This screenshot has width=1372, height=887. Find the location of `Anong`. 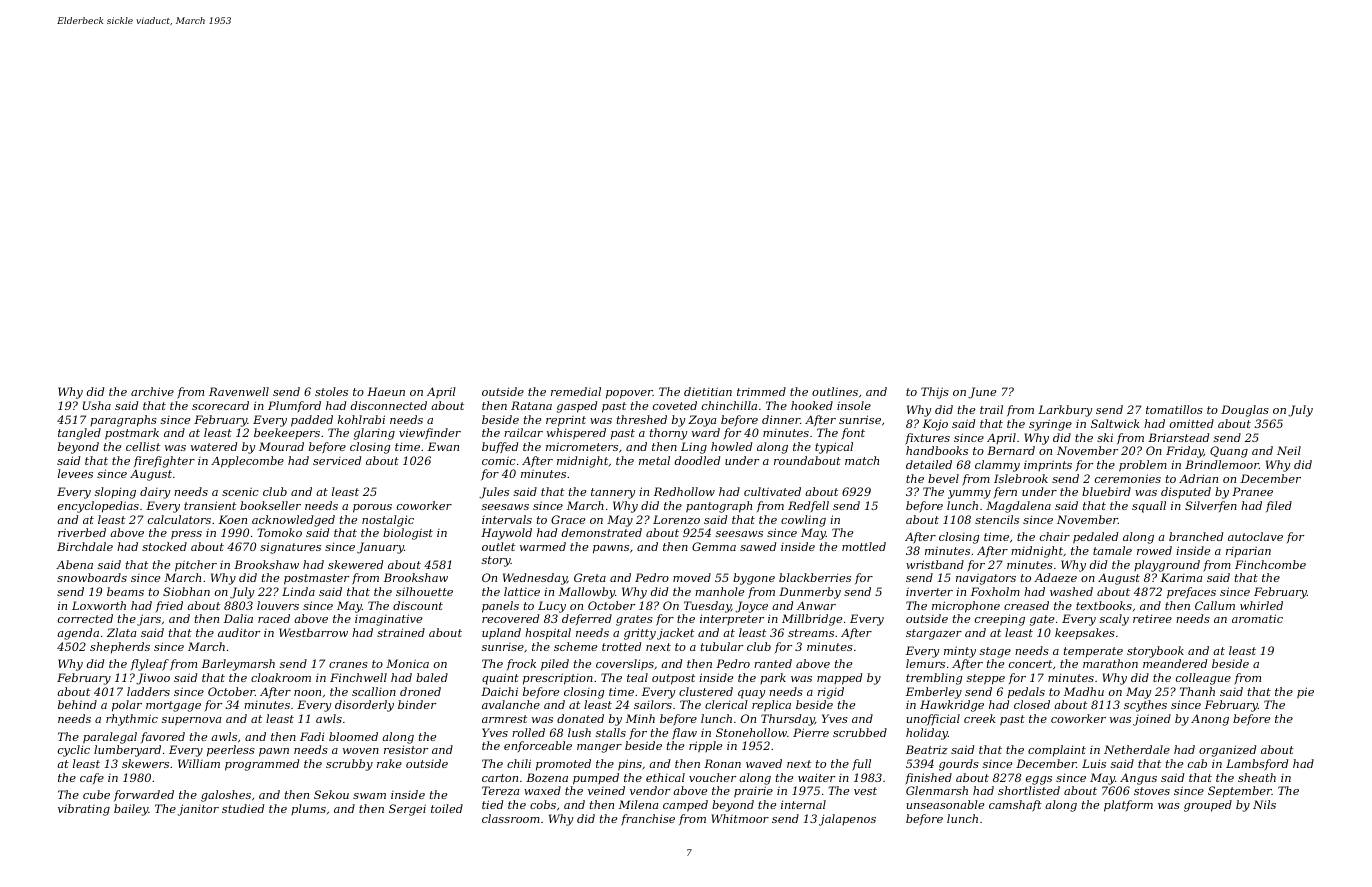

Anong is located at coordinates (1210, 720).
